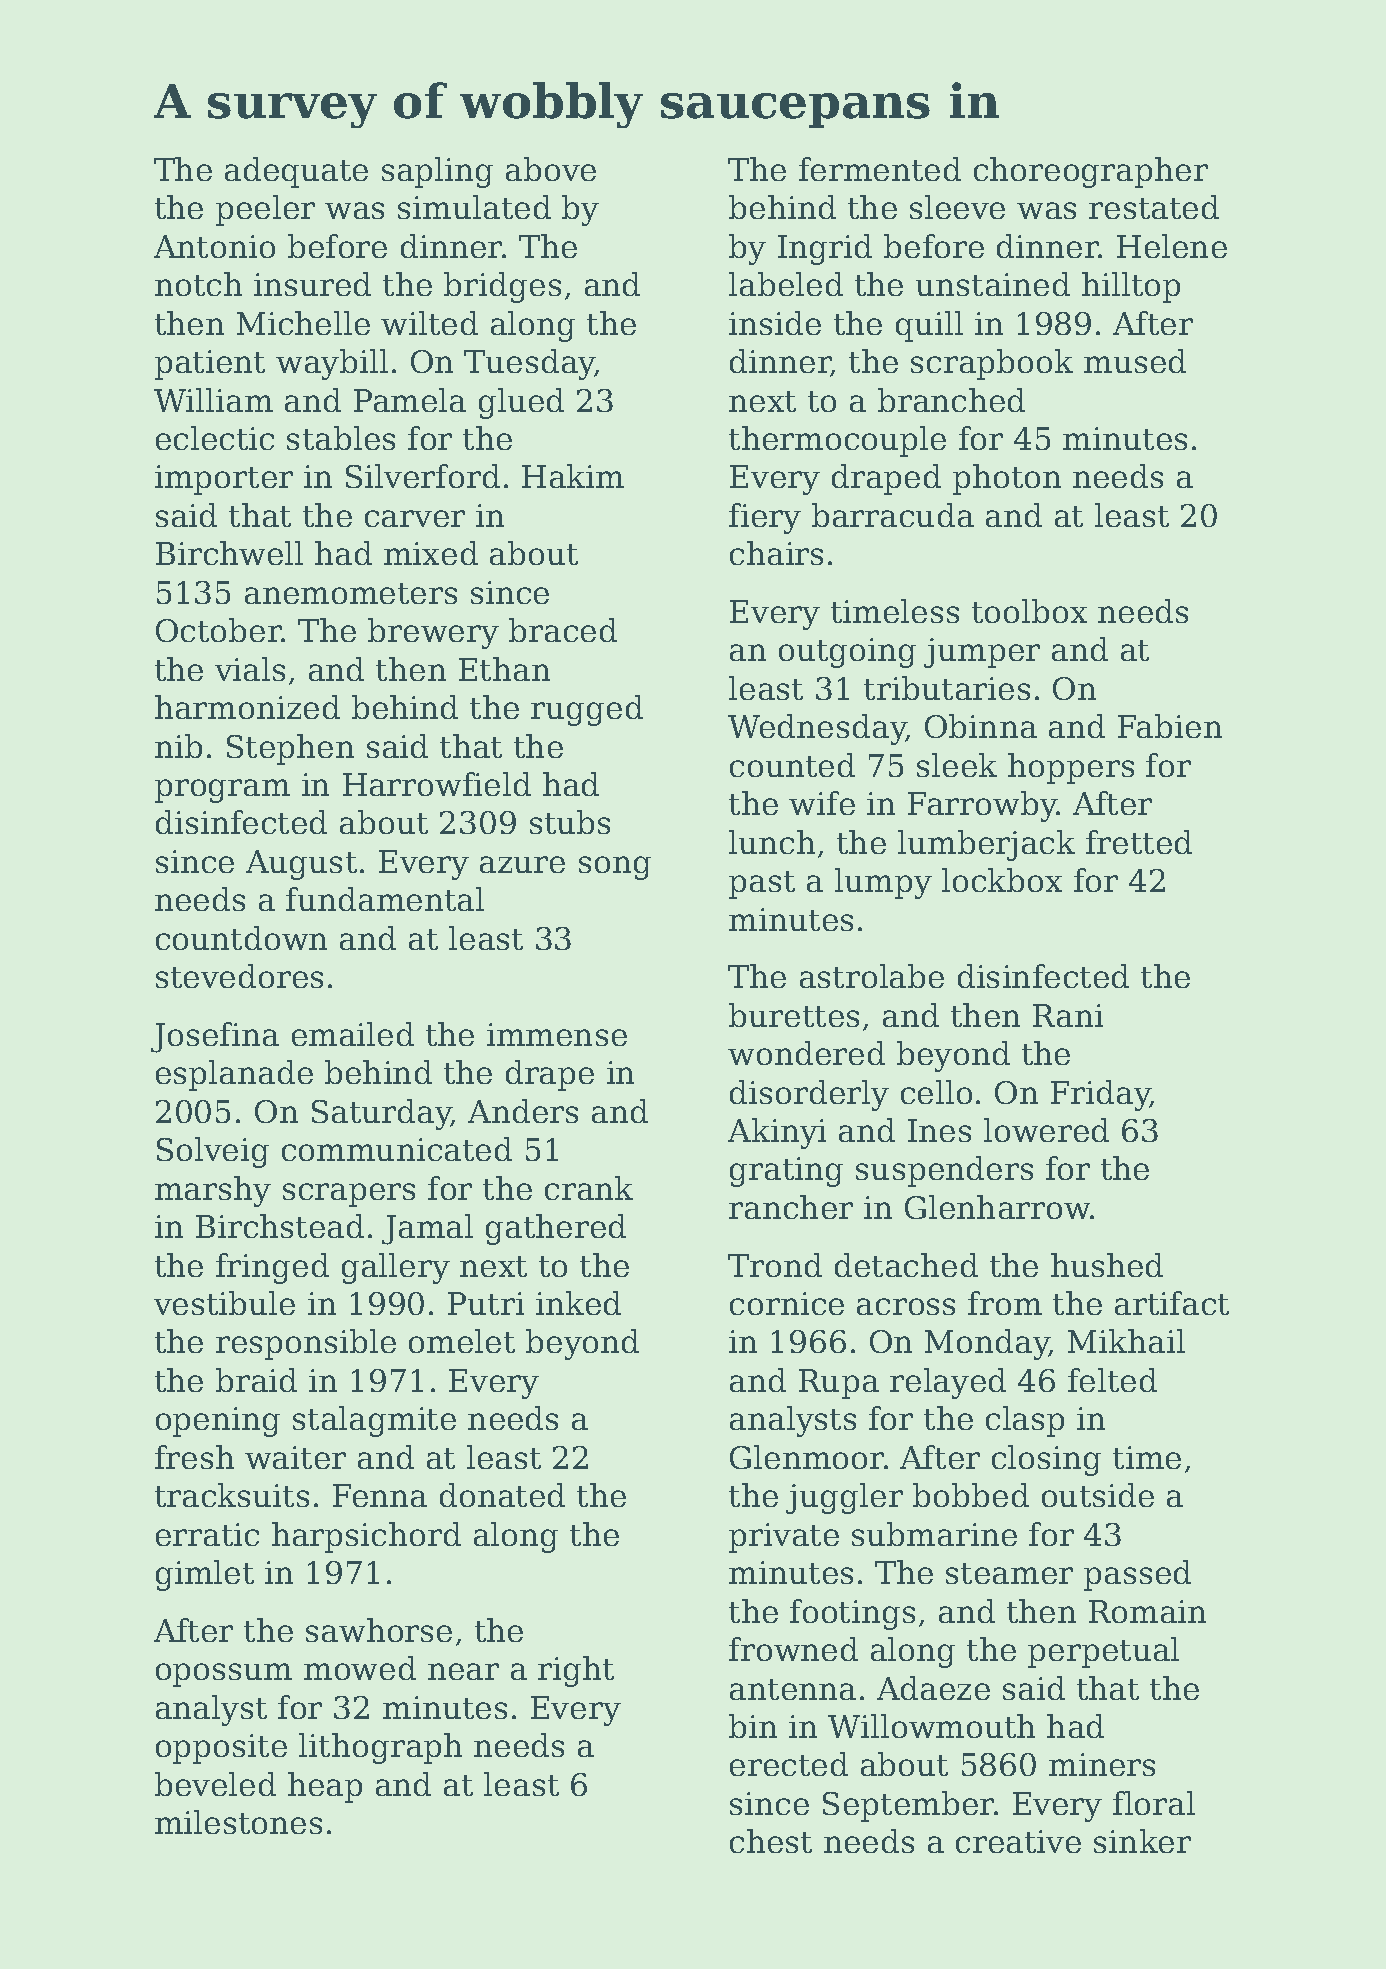  Describe the element at coordinates (301, 865) in the image. I see `August` at that location.
